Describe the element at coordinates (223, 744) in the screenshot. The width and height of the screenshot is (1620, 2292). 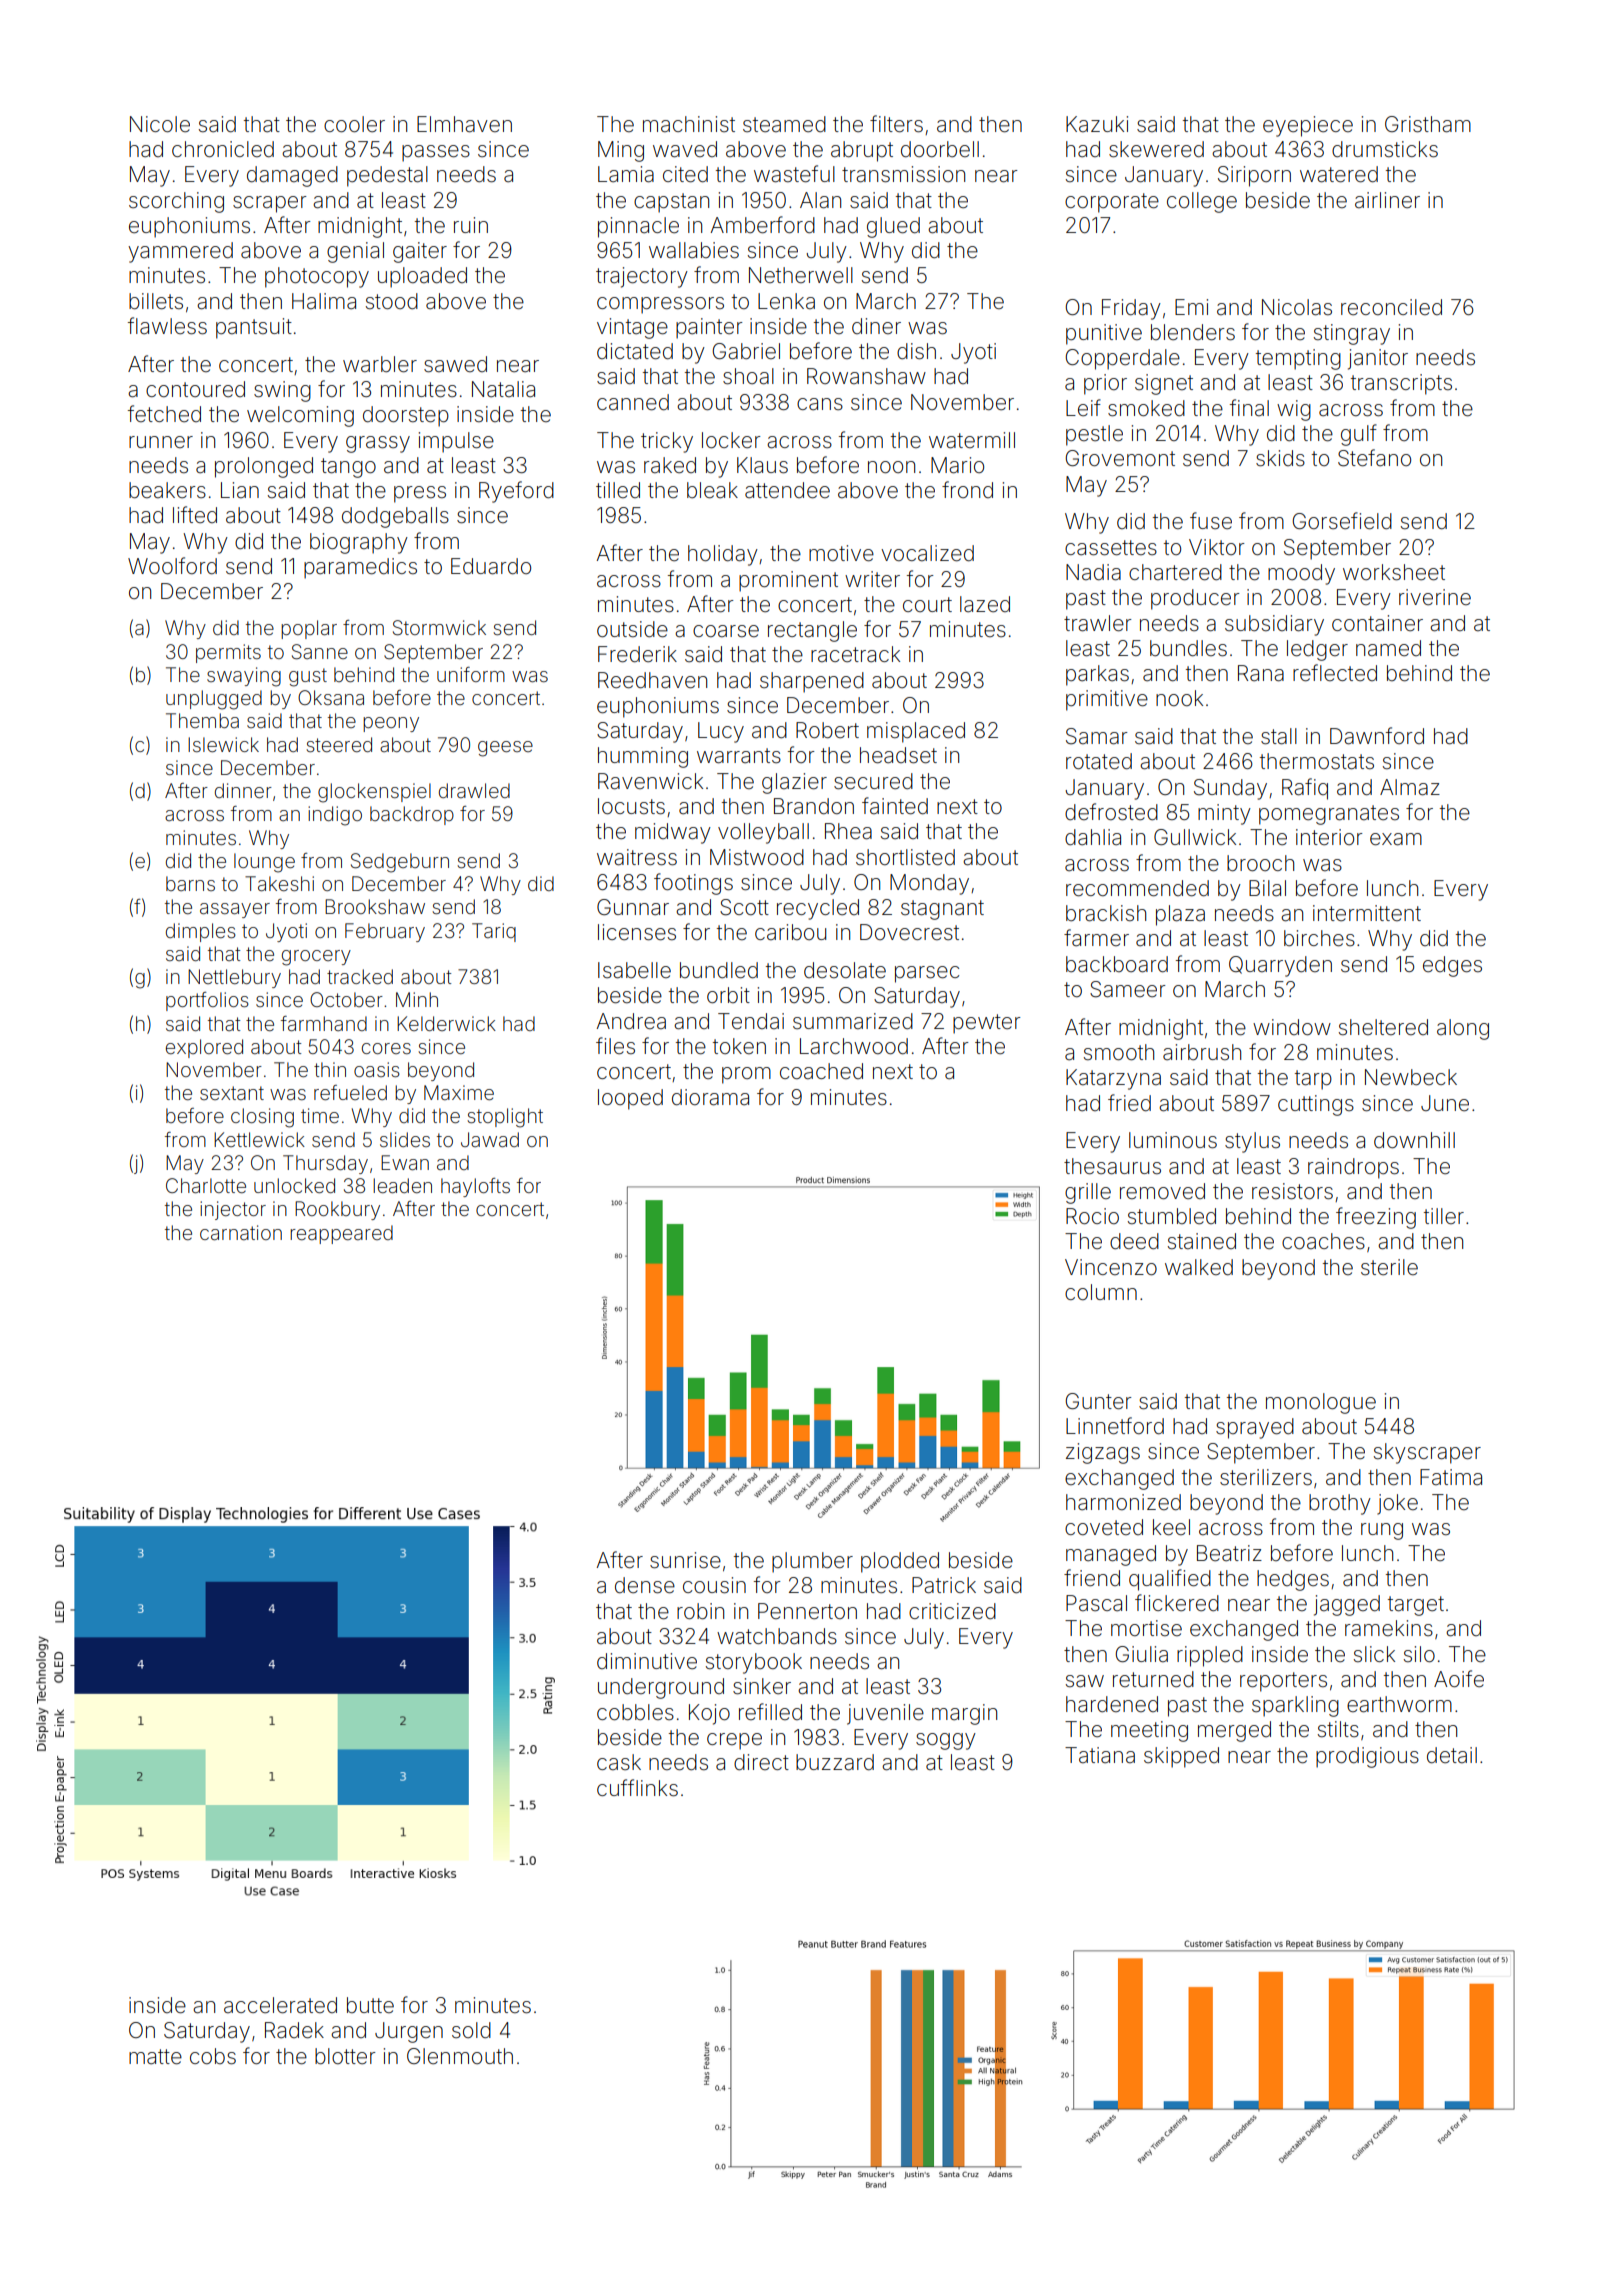
I see `Islewick` at that location.
